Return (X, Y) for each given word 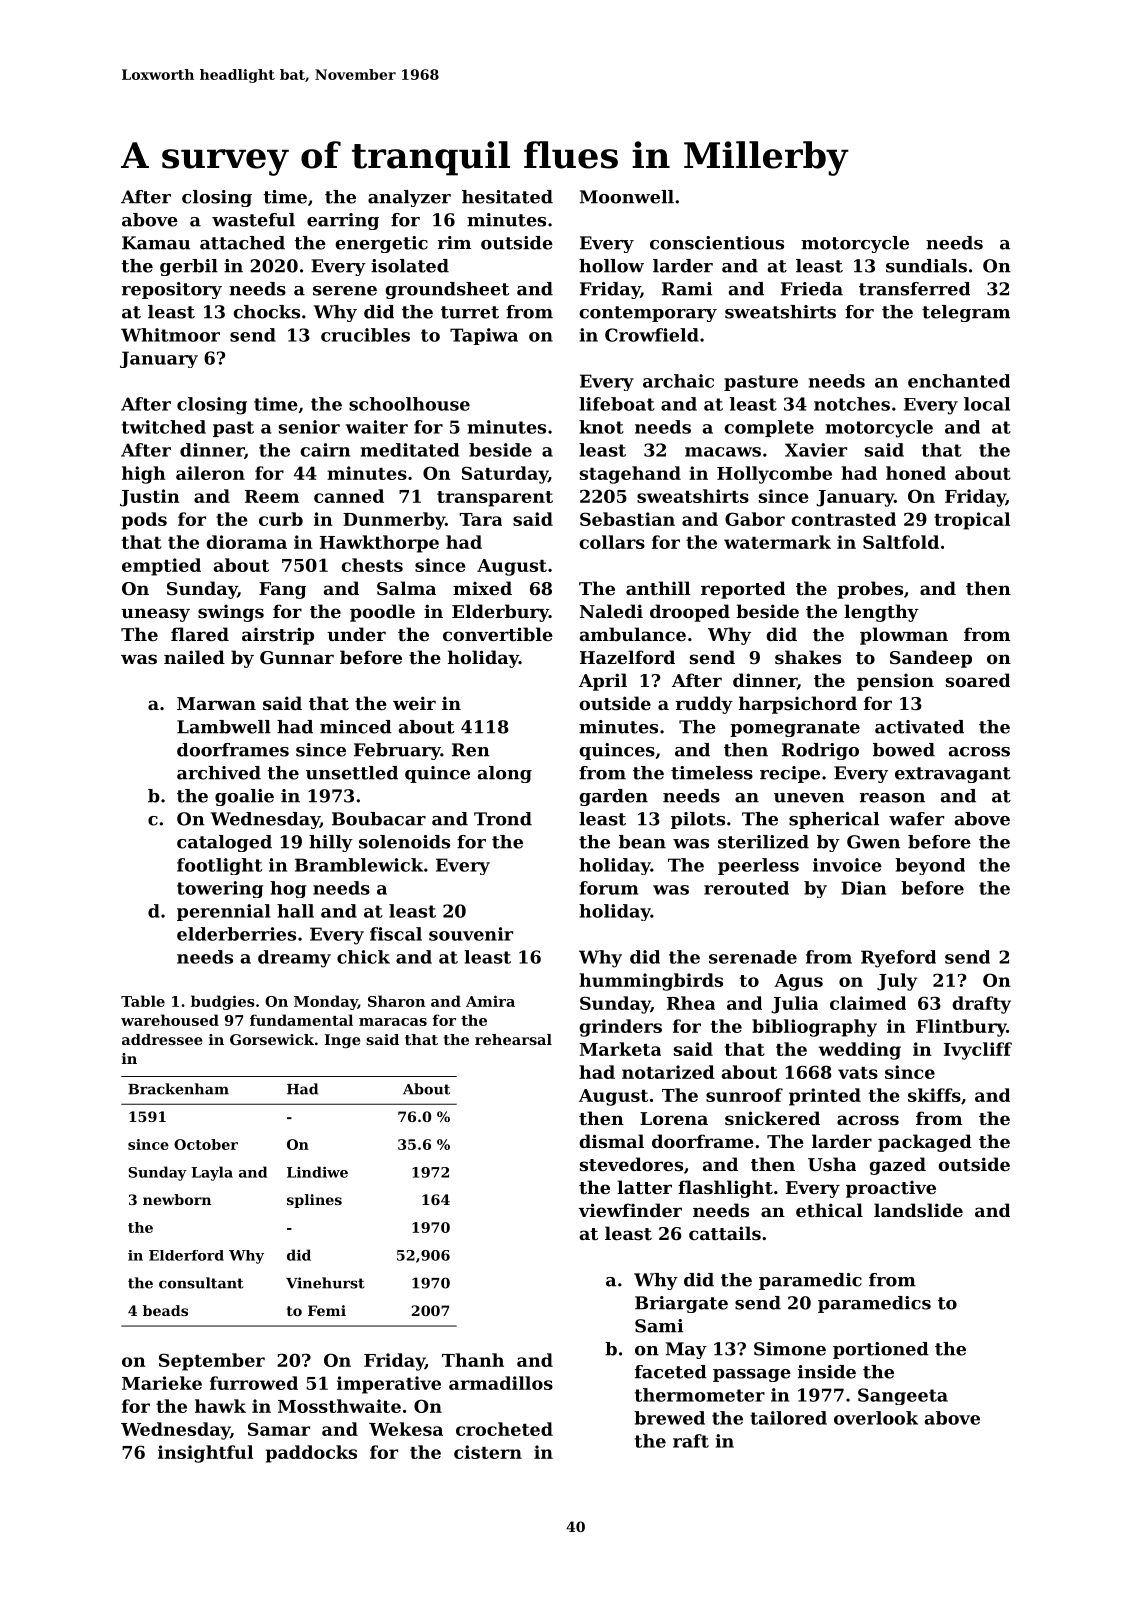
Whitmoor (170, 335)
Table (143, 1001)
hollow (611, 266)
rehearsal (513, 1039)
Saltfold (901, 542)
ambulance (633, 634)
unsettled (352, 773)
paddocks (311, 1454)
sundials (926, 266)
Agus (798, 982)
